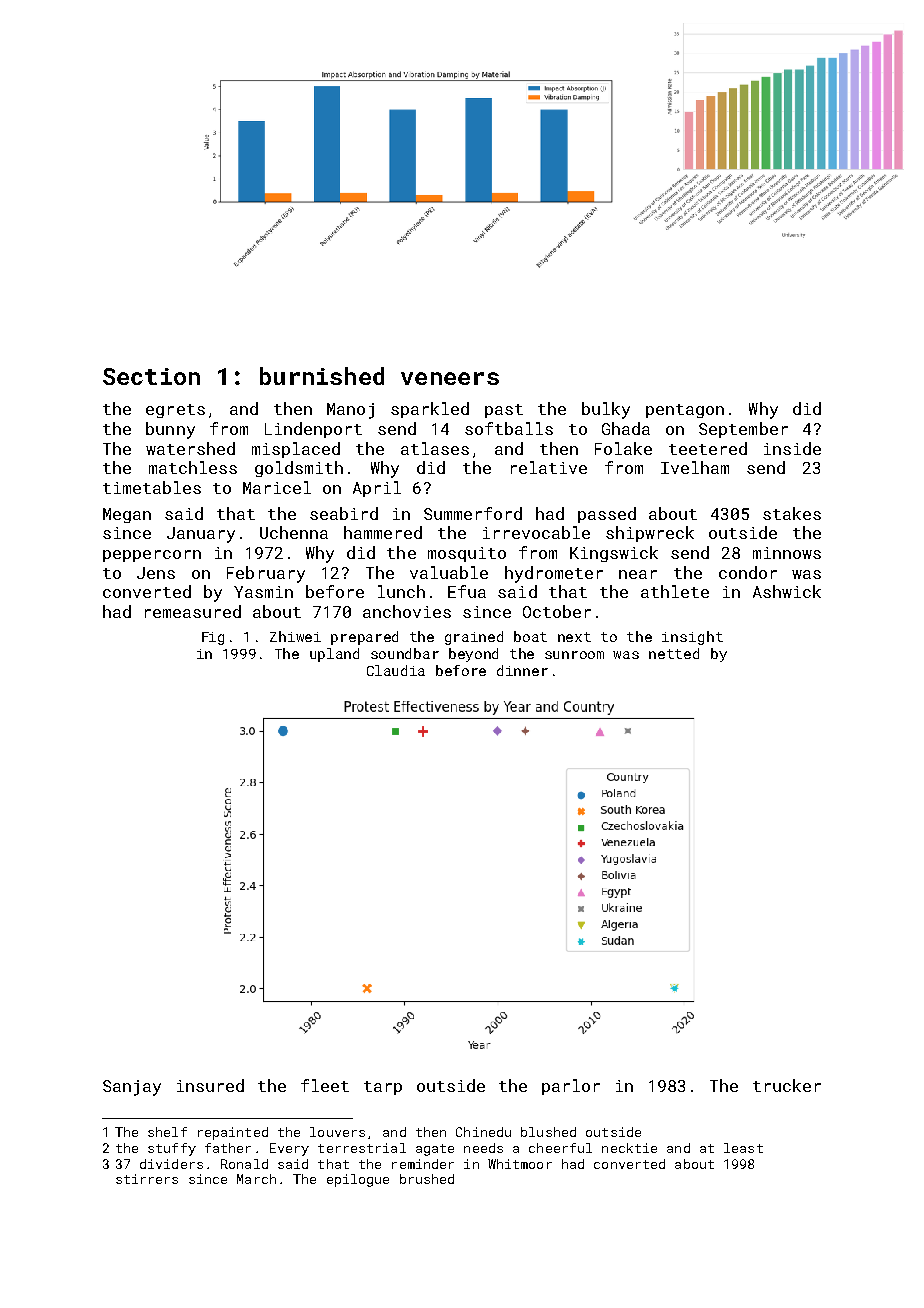 This screenshot has width=924, height=1308. What do you see at coordinates (193, 611) in the screenshot?
I see `remeasured` at bounding box center [193, 611].
